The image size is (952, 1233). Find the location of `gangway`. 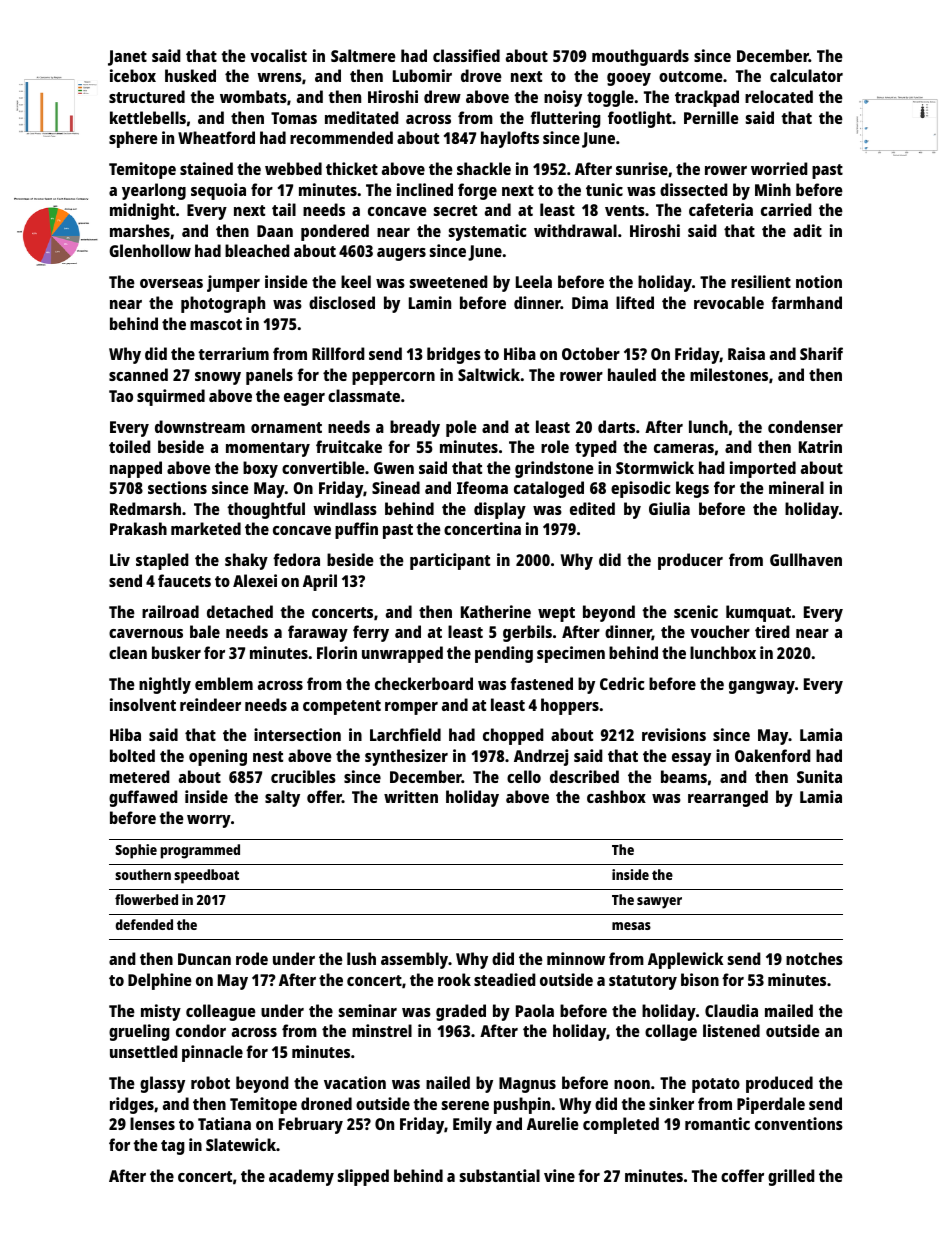

gangway is located at coordinates (762, 687).
